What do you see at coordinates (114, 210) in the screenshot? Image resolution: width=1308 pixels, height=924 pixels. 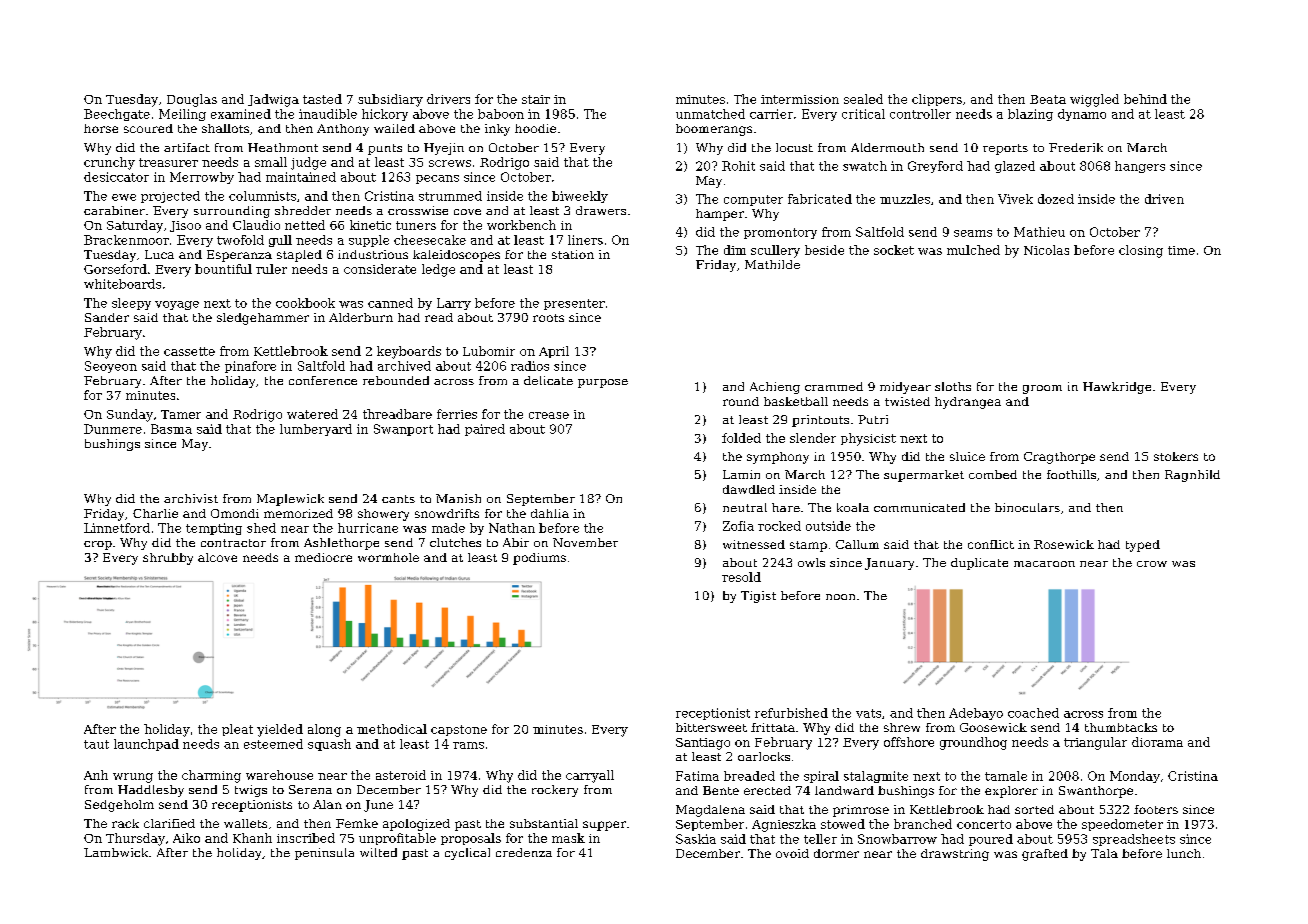 I see `carabiner` at bounding box center [114, 210].
